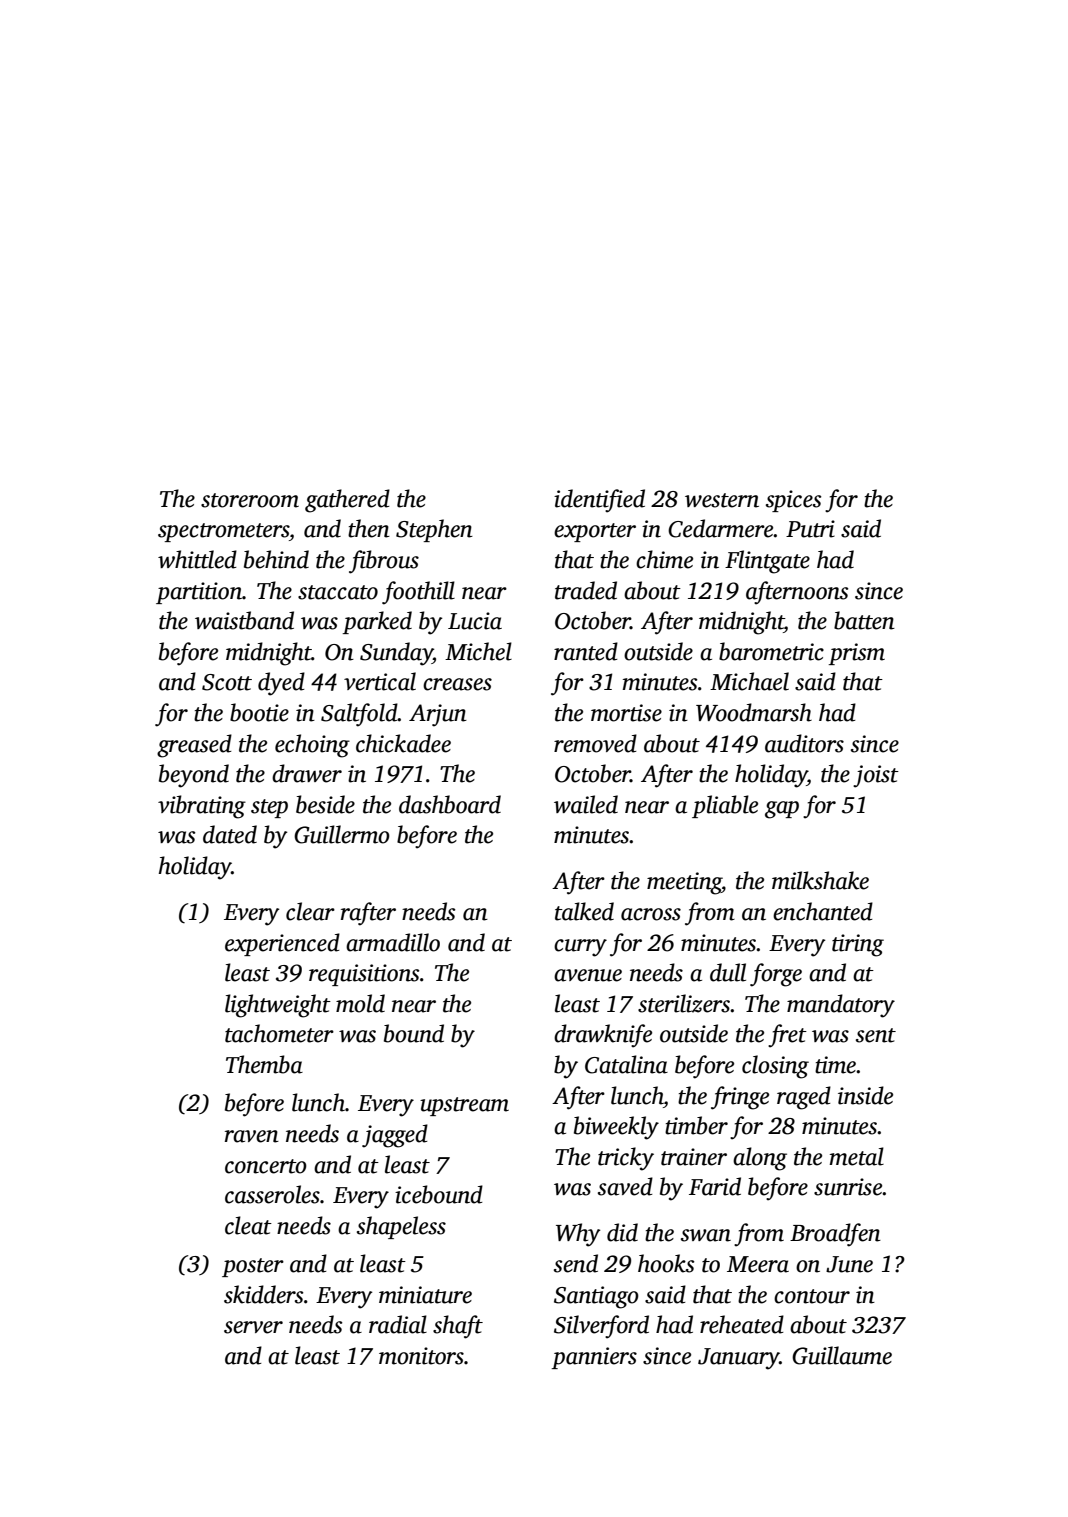  Describe the element at coordinates (666, 1263) in the screenshot. I see `hooks` at that location.
